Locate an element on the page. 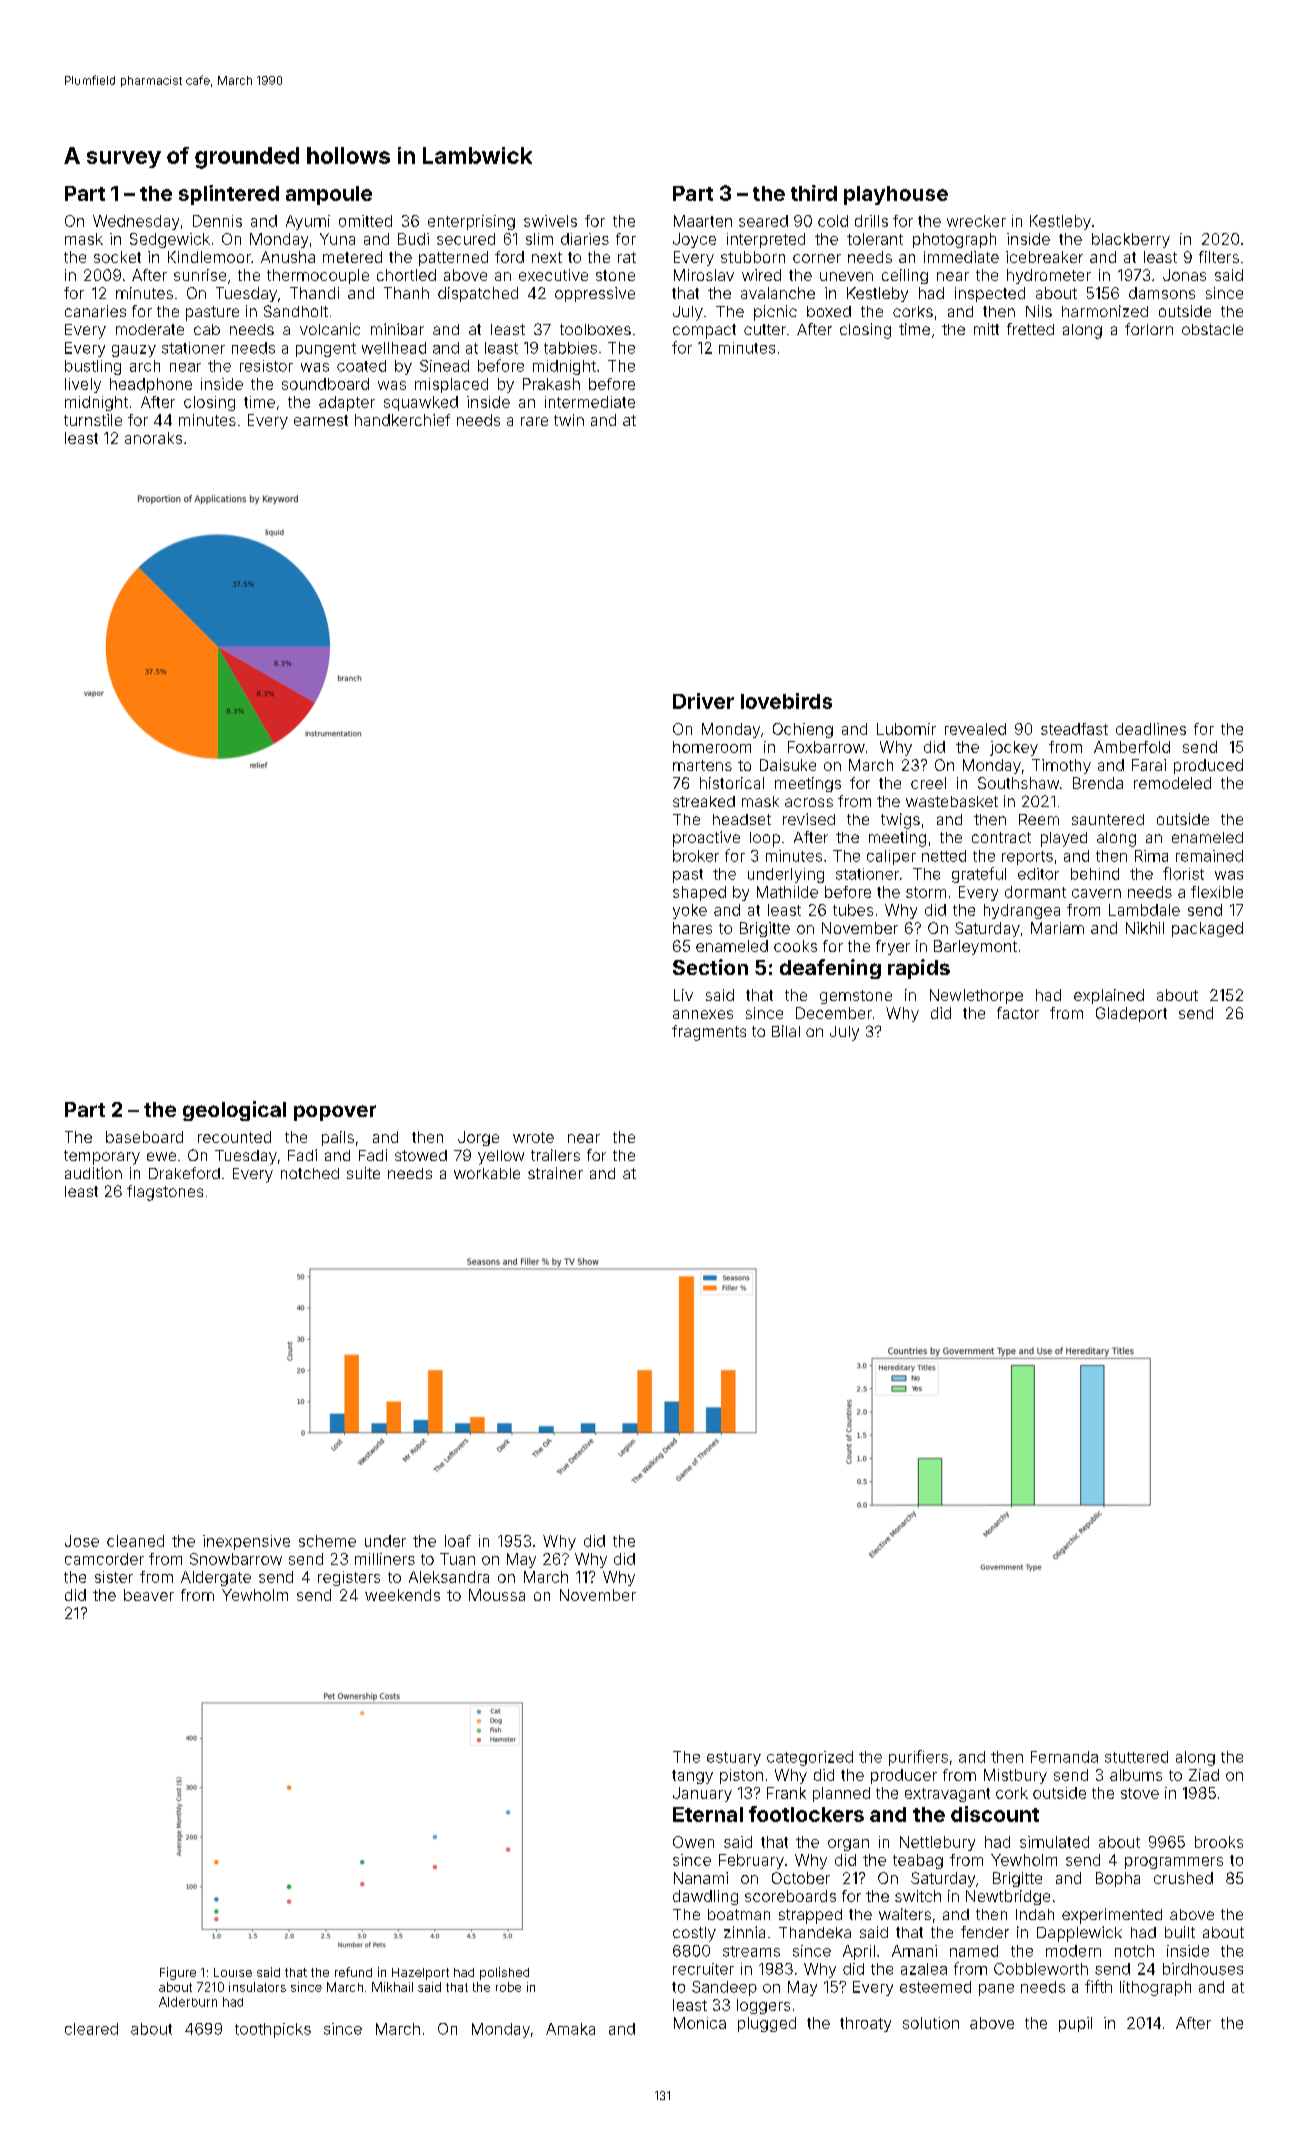 The width and height of the image is (1308, 2154). anoraks is located at coordinates (153, 438).
